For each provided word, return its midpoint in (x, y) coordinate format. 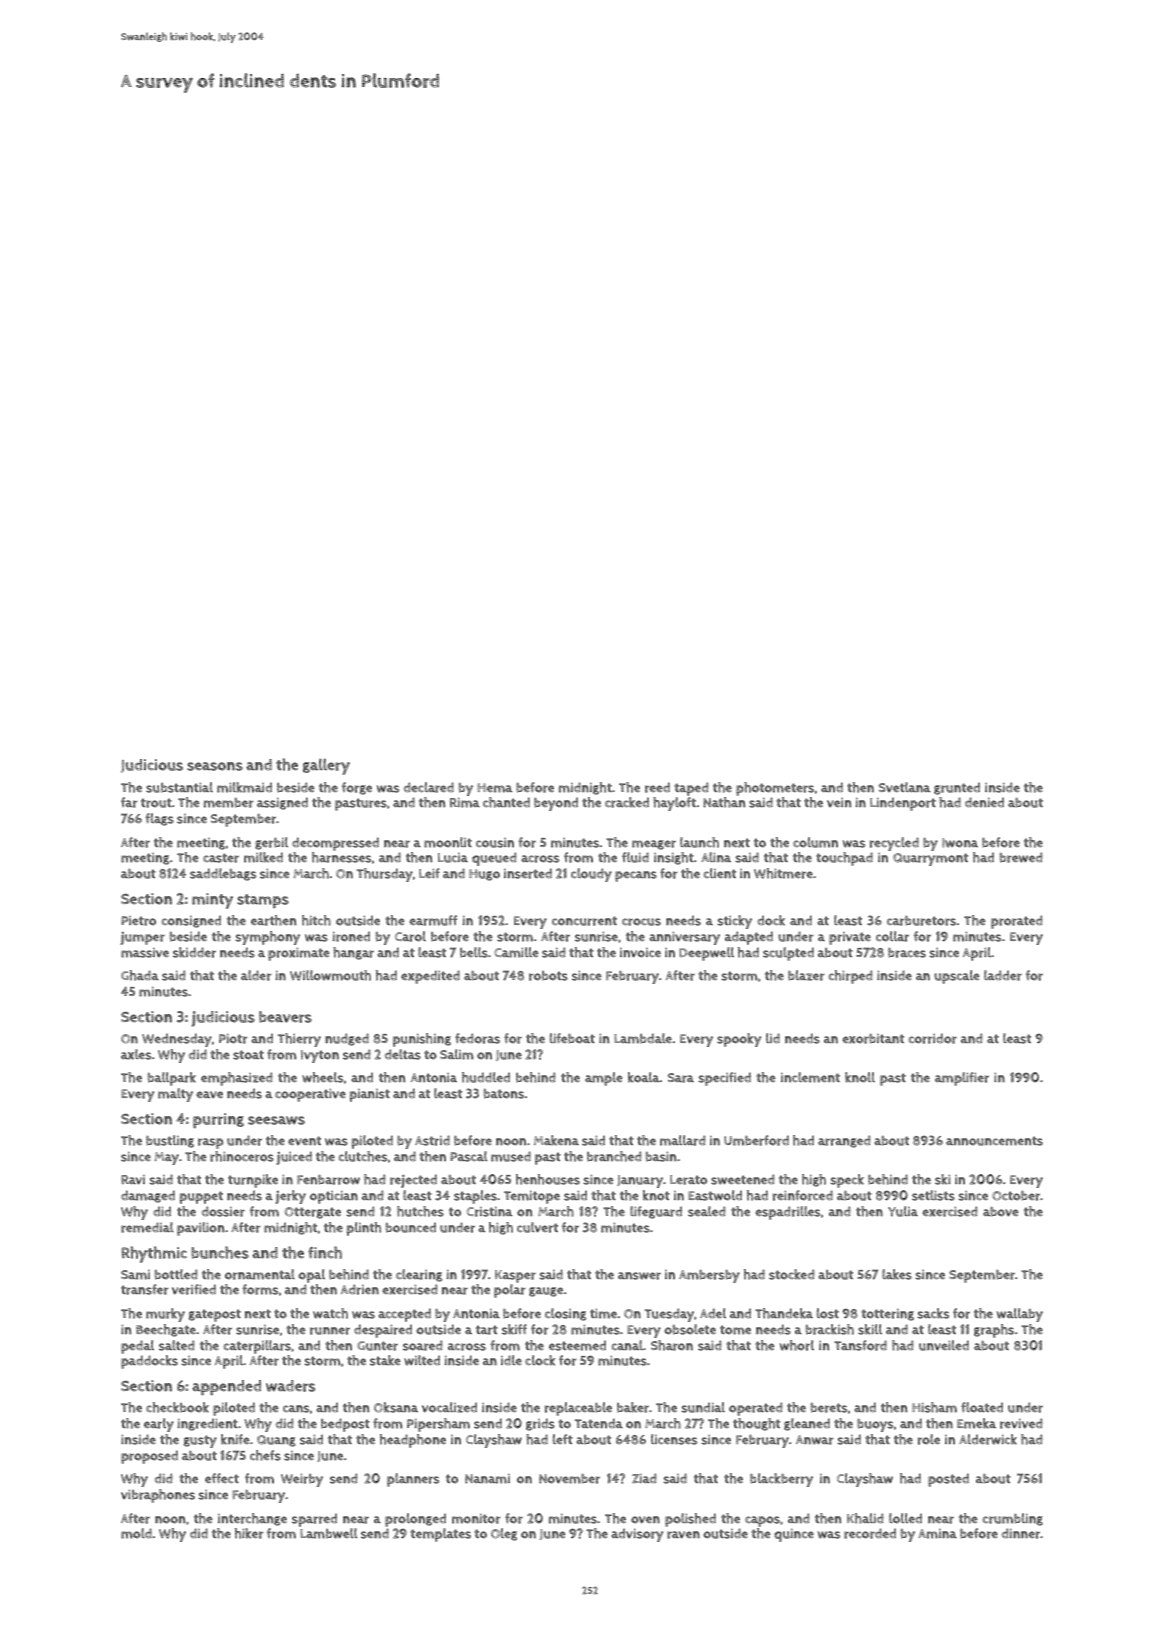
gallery (326, 766)
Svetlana (905, 787)
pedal (137, 1347)
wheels (322, 1077)
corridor (932, 1038)
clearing (419, 1275)
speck (847, 1181)
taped (691, 789)
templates (440, 1535)
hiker (249, 1533)
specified (724, 1079)
